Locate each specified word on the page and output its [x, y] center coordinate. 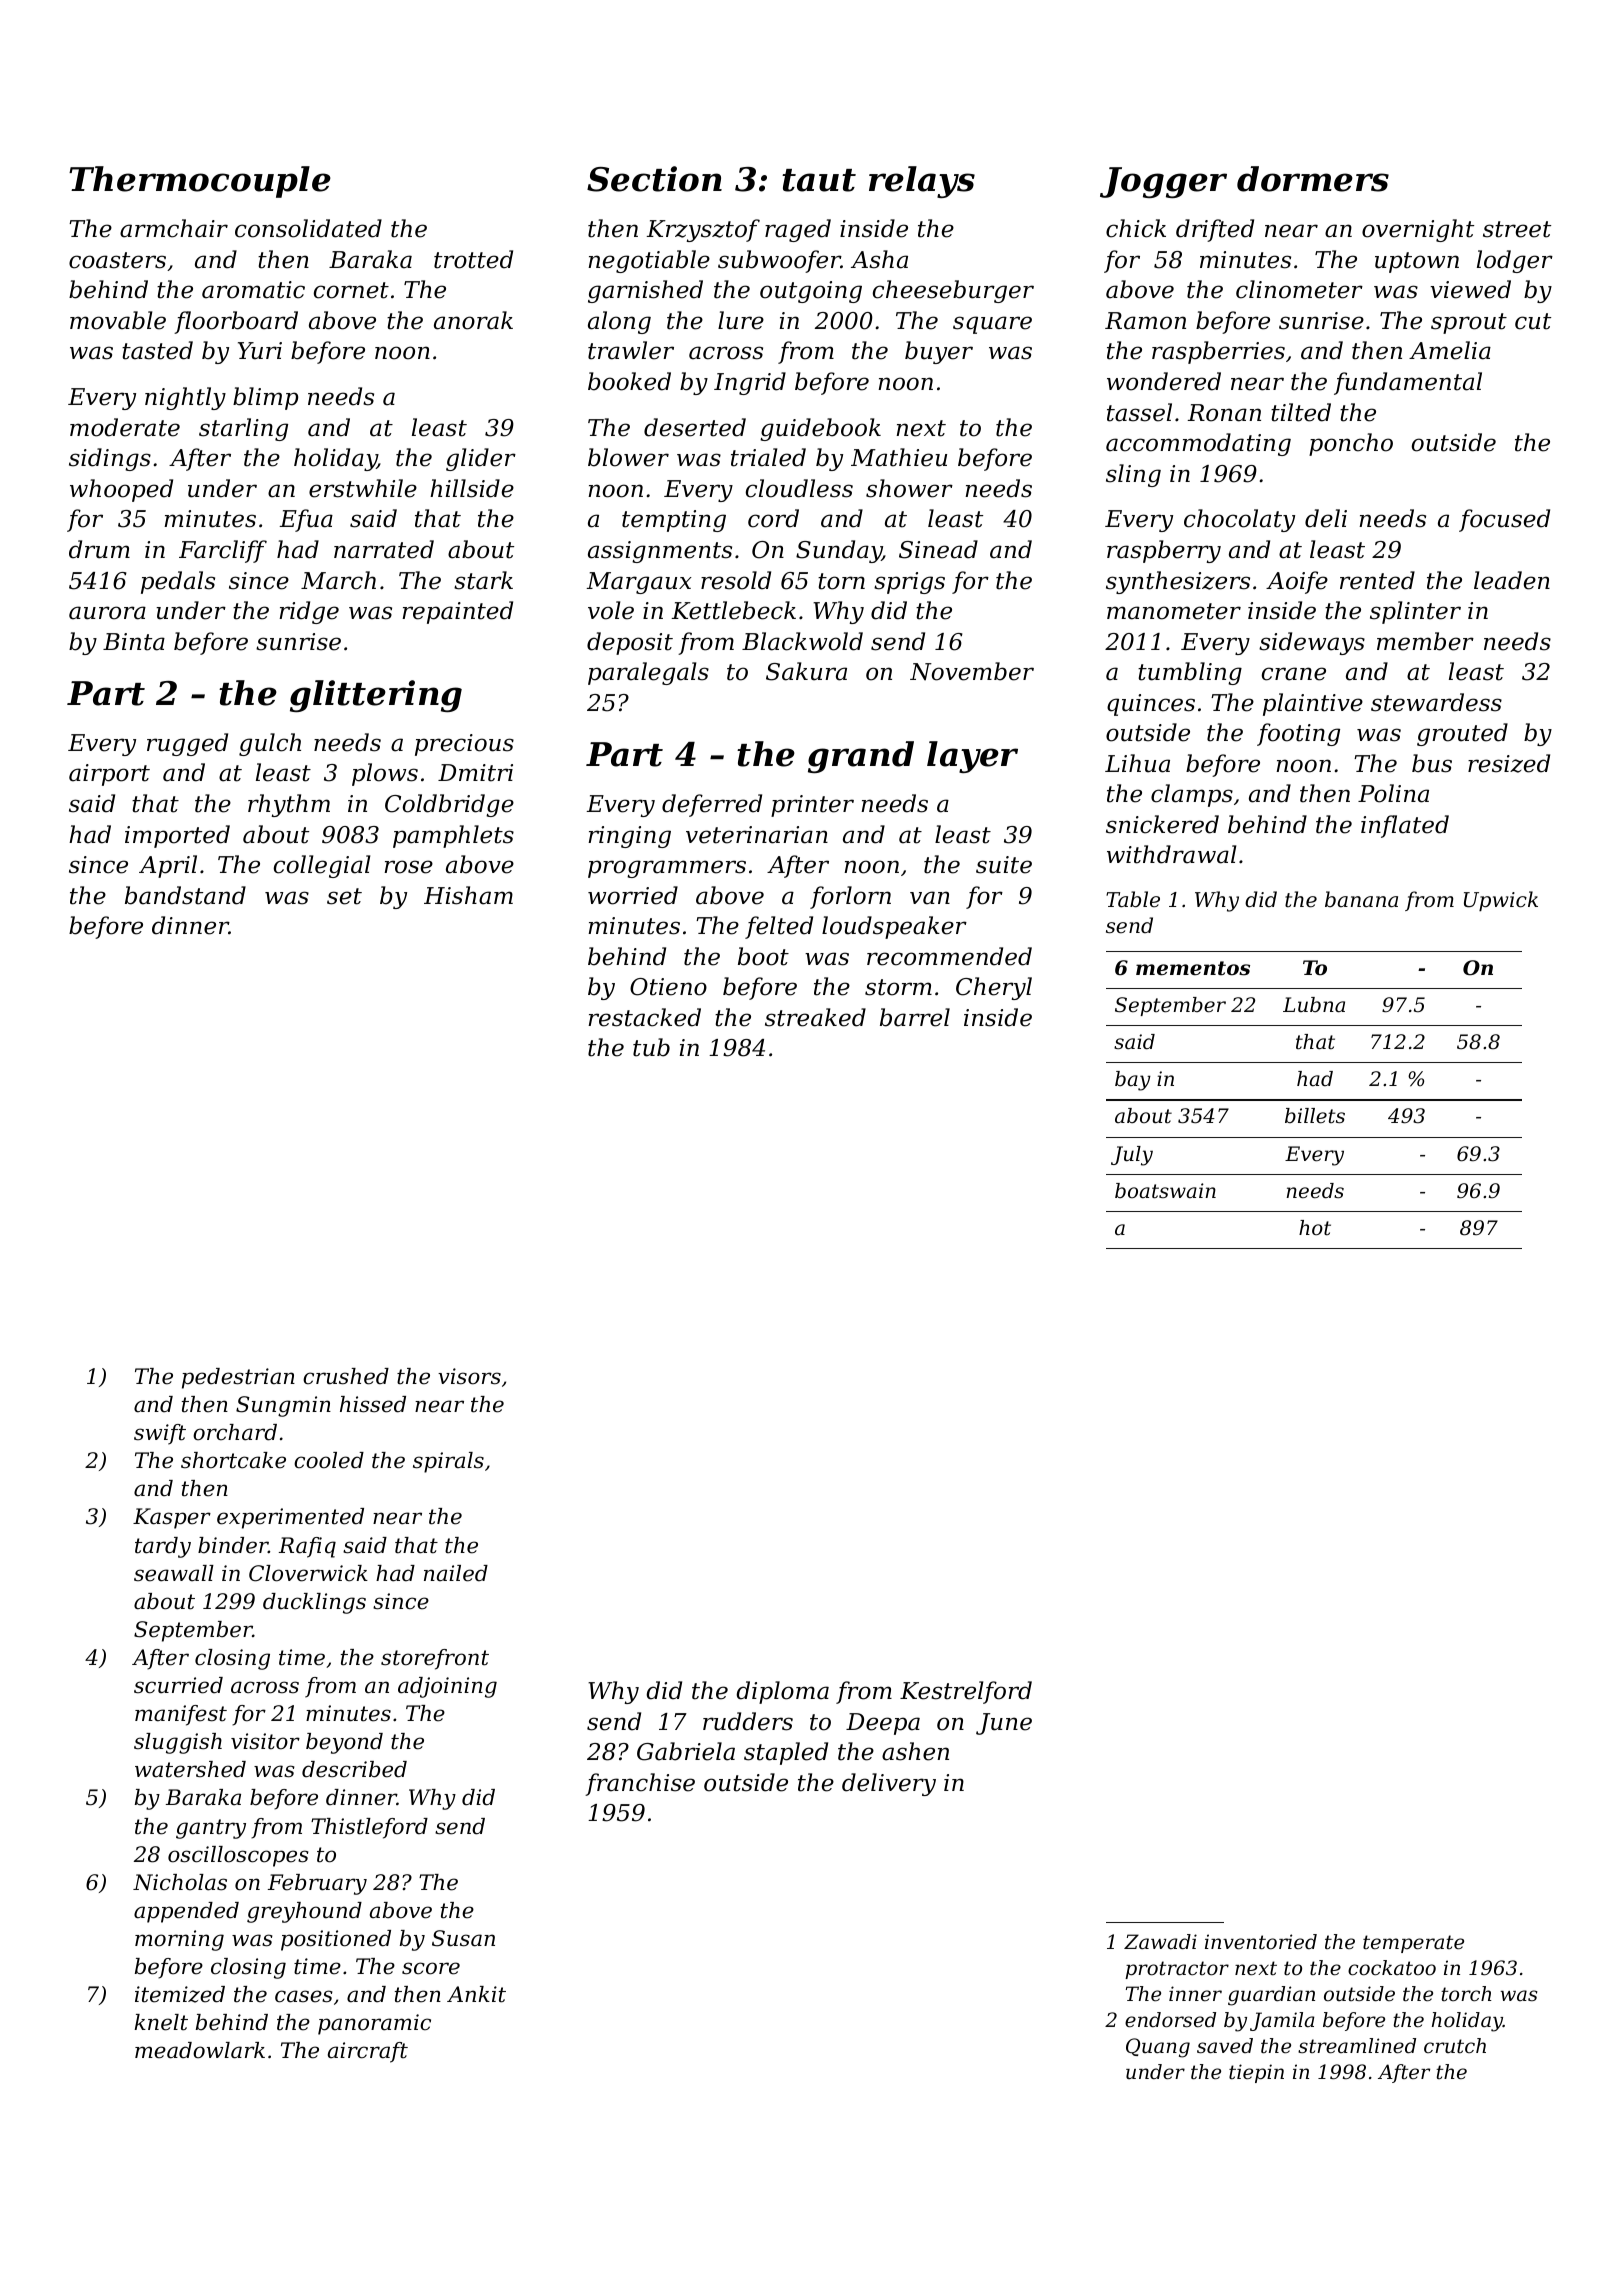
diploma [782, 1692]
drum [99, 549]
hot [1315, 1228]
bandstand [185, 895]
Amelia [1450, 350]
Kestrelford [966, 1692]
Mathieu [899, 457]
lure [741, 320]
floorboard [236, 322]
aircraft [368, 2052]
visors [469, 1376]
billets [1315, 1116]
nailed [456, 1573]
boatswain [1165, 1191]
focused [1504, 520]
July [1132, 1156]
